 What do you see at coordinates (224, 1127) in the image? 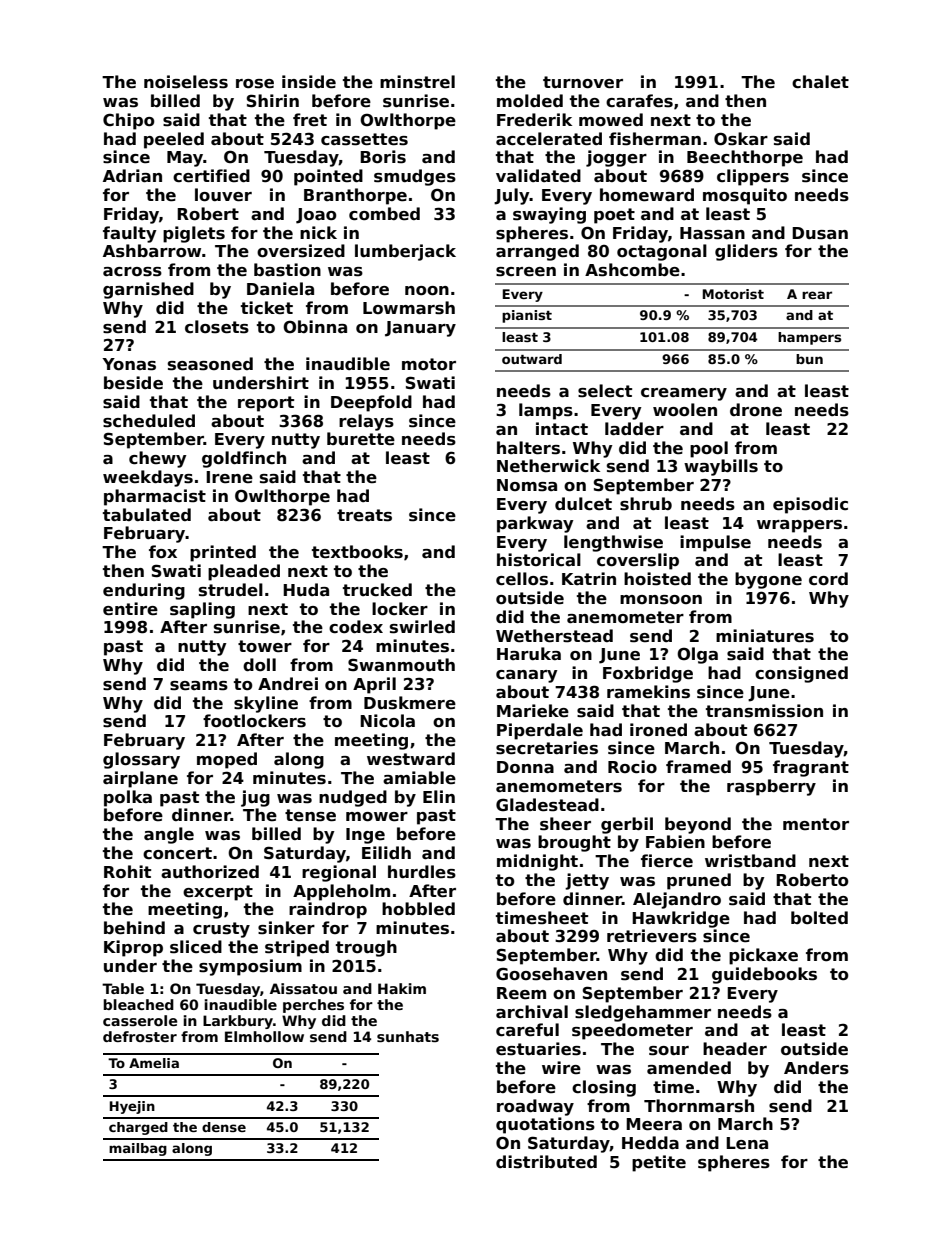
I see `dense` at bounding box center [224, 1127].
